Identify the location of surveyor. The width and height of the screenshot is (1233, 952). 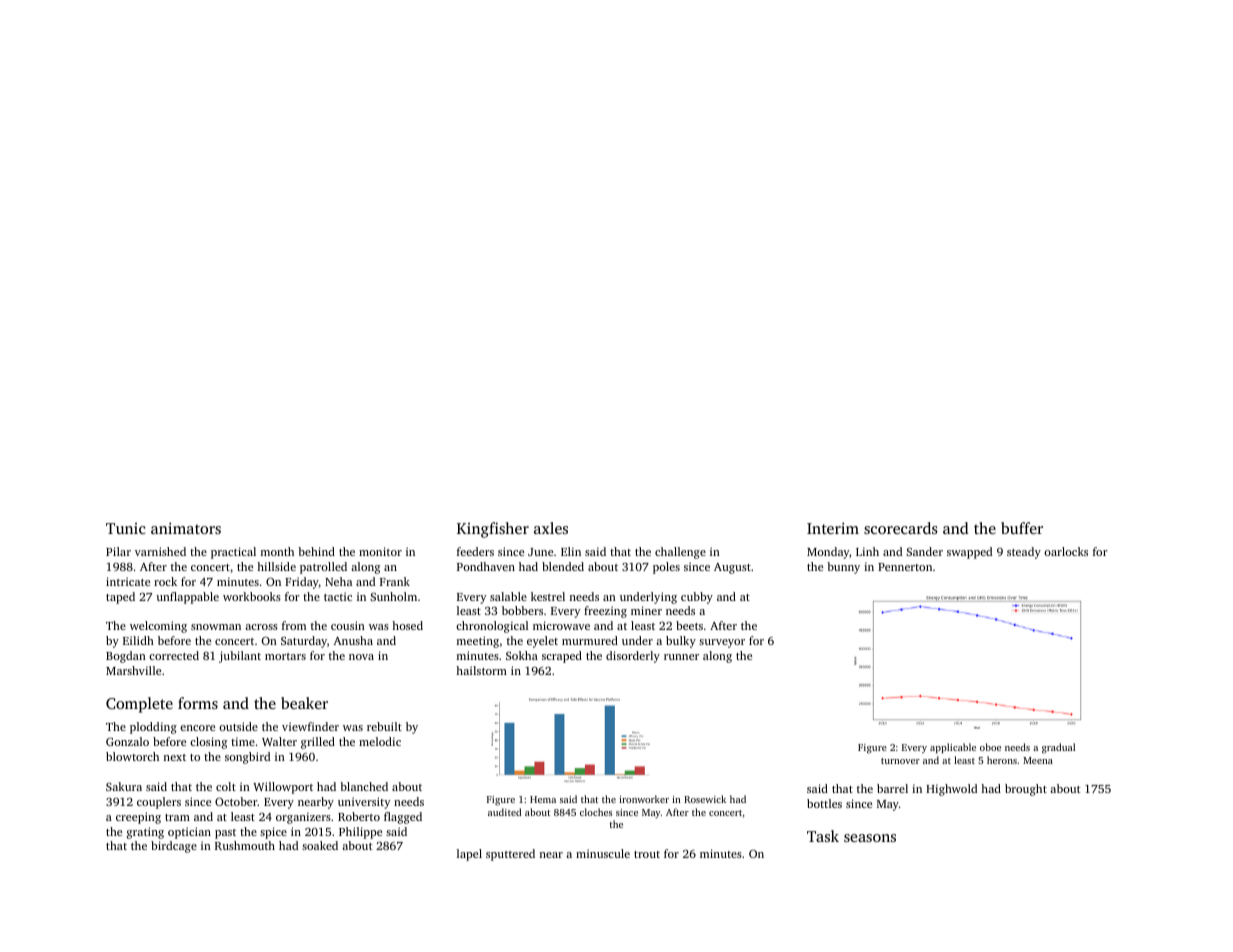
(722, 643).
